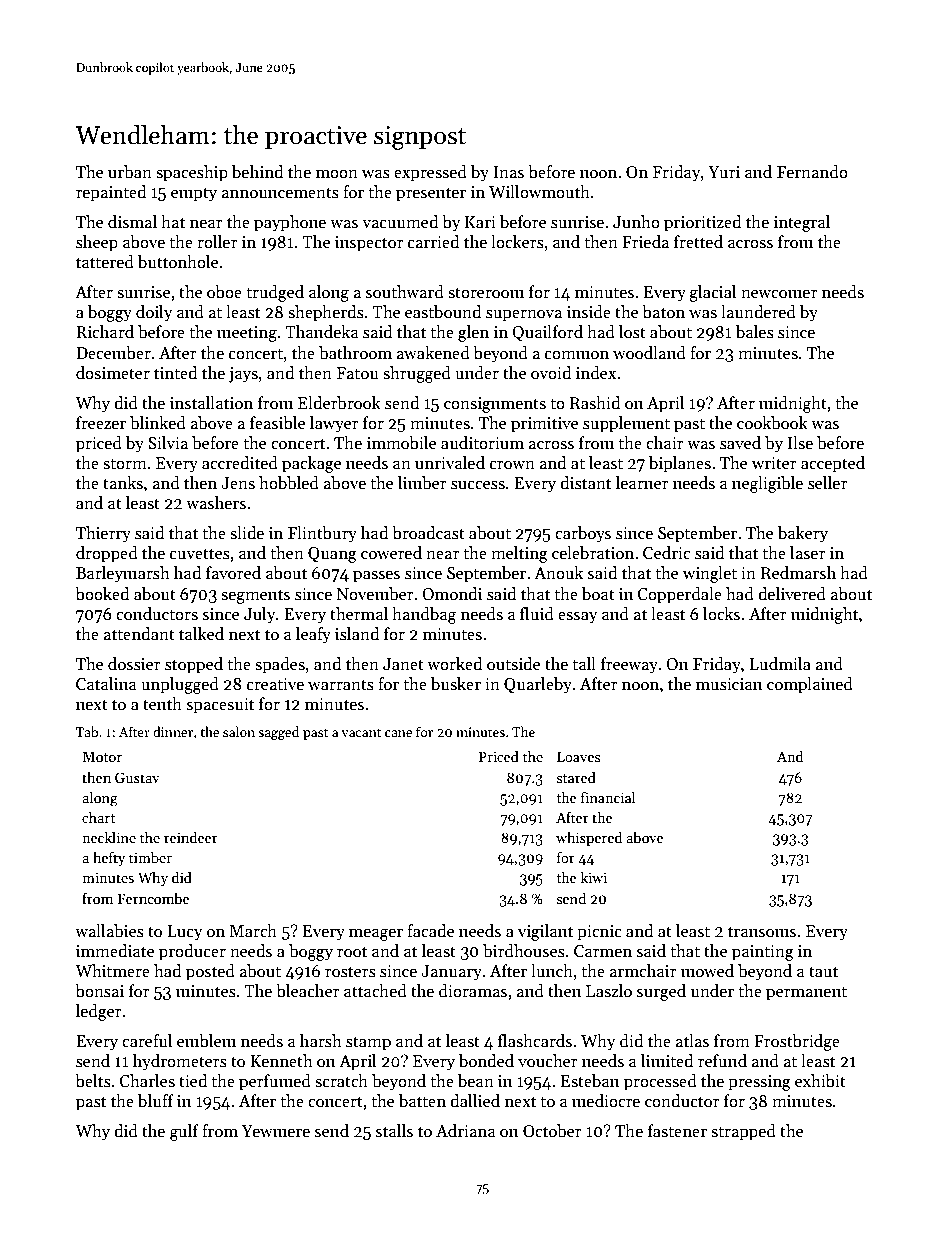  I want to click on freezer, so click(101, 423).
